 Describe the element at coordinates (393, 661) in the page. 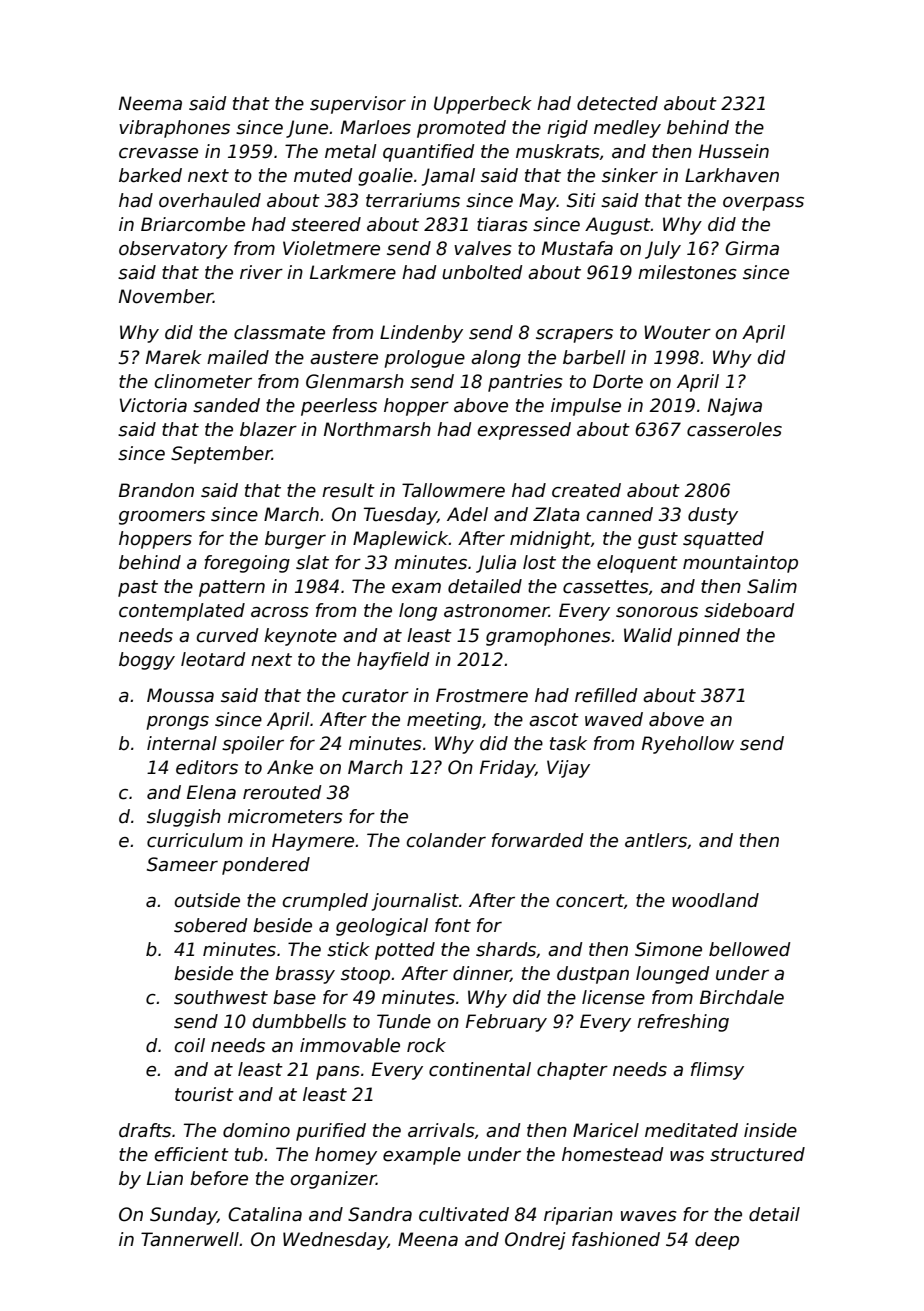

I see `hayfield` at that location.
